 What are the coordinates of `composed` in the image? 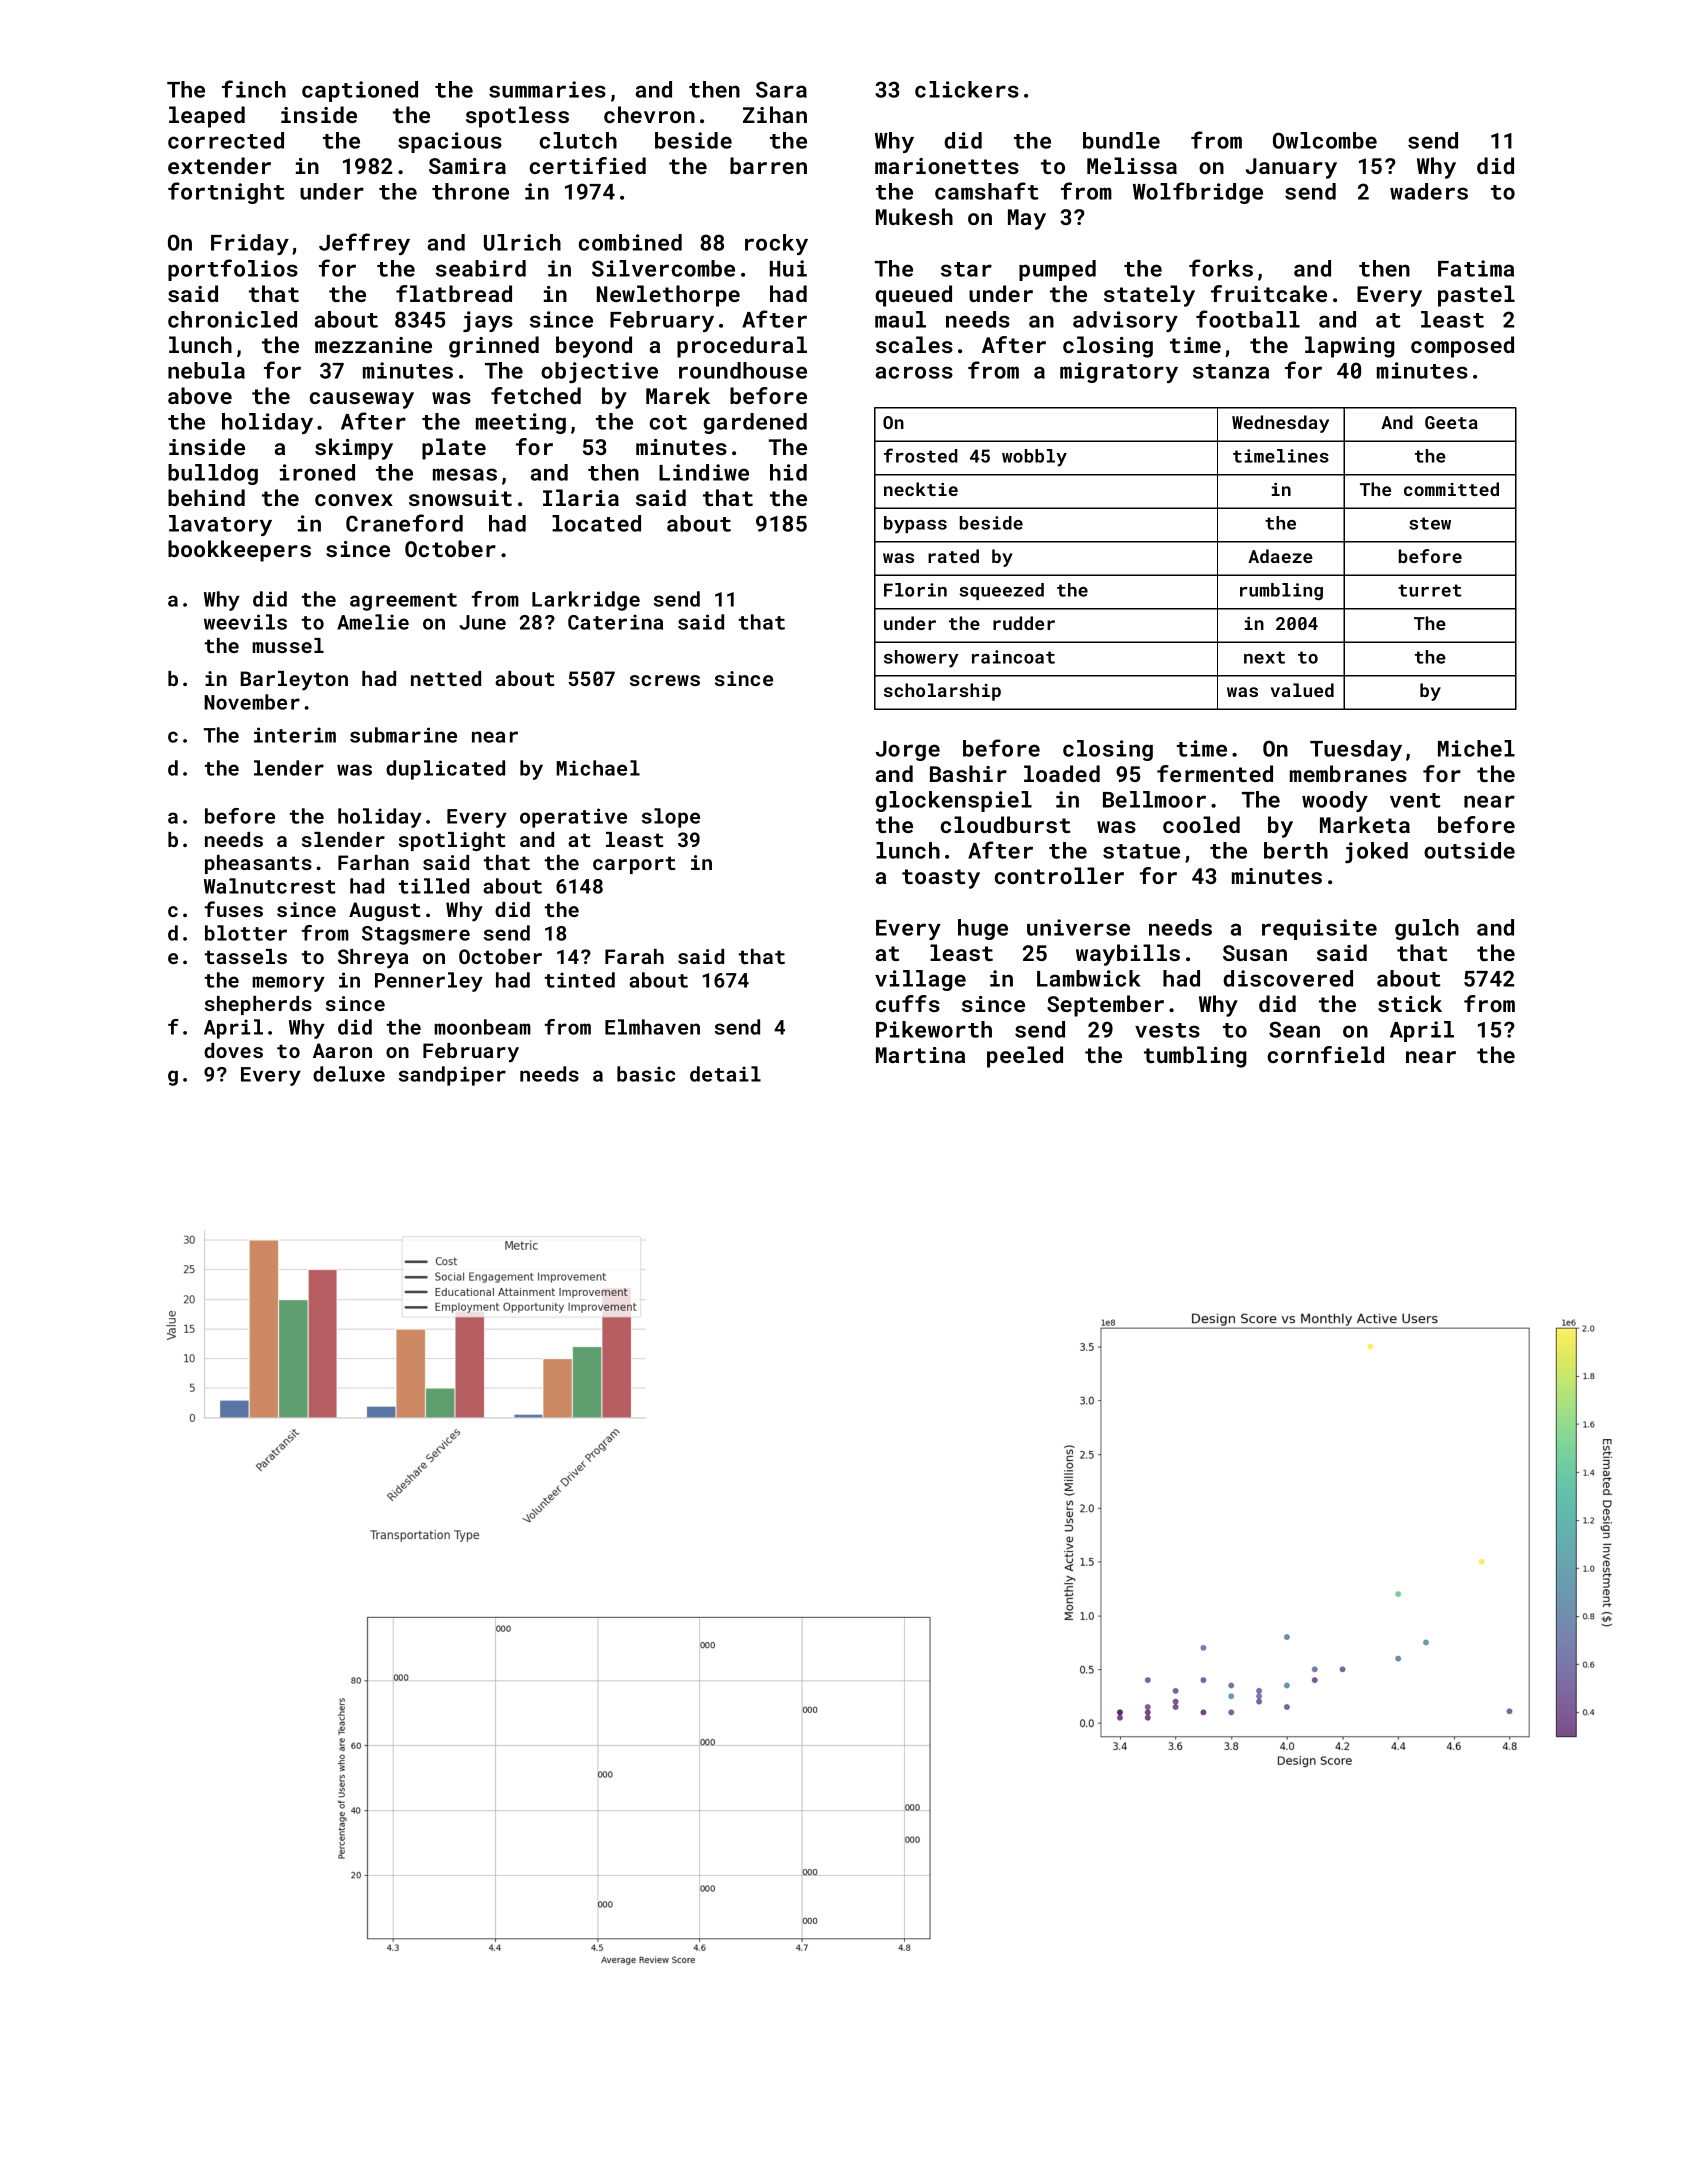 It's located at (1462, 347).
